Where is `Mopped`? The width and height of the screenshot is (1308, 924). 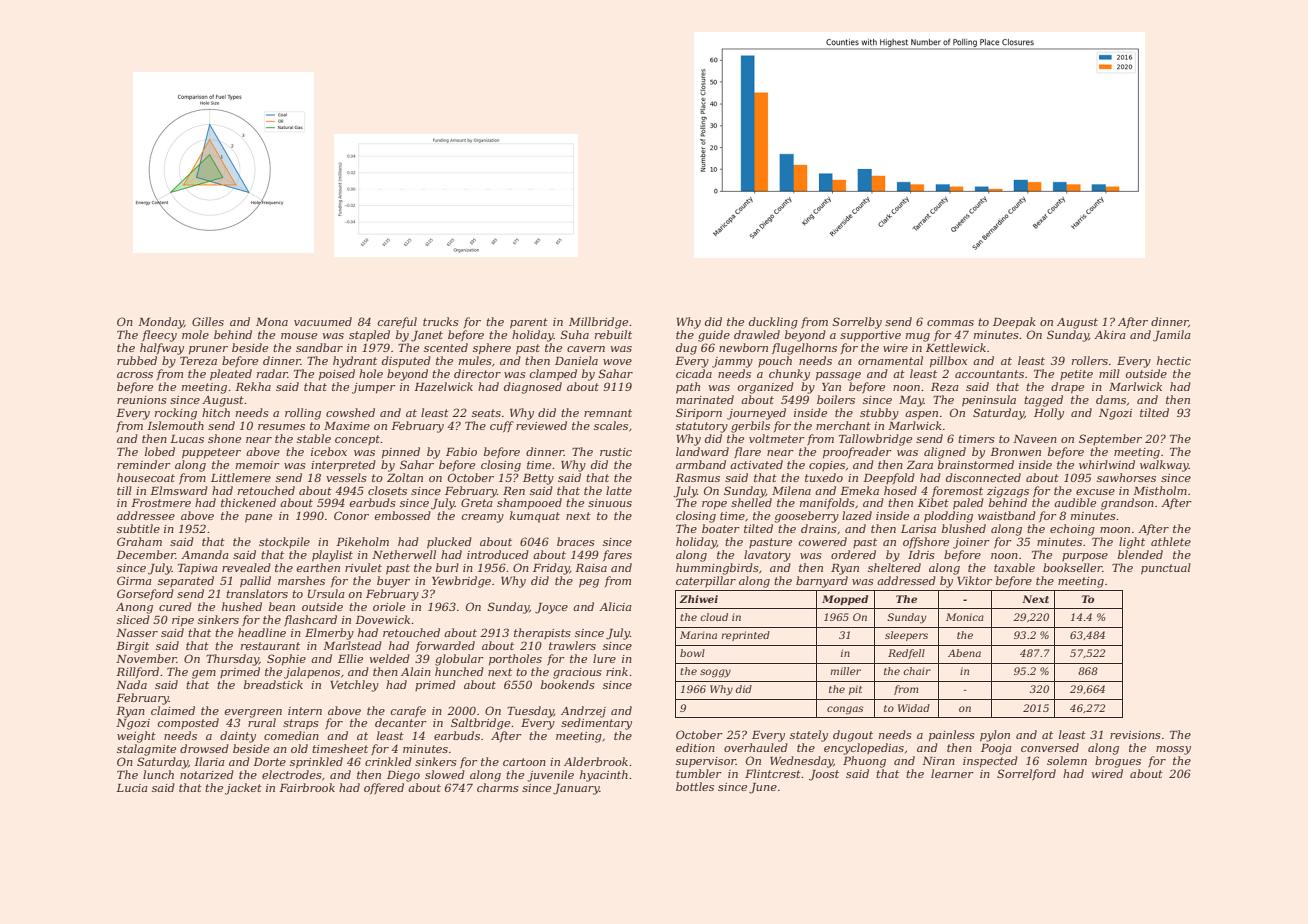 Mopped is located at coordinates (845, 600).
